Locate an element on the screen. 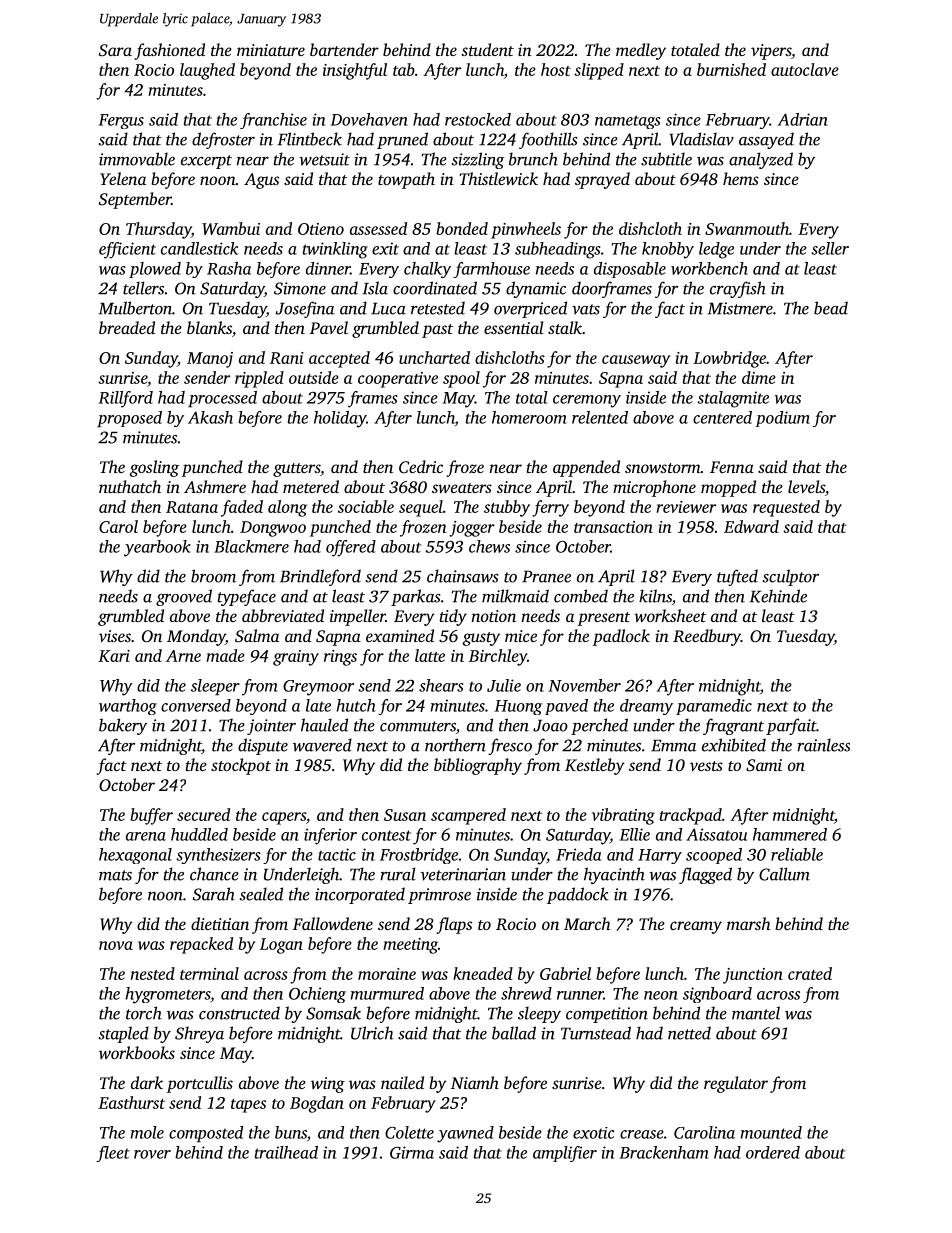  levels is located at coordinates (806, 486).
